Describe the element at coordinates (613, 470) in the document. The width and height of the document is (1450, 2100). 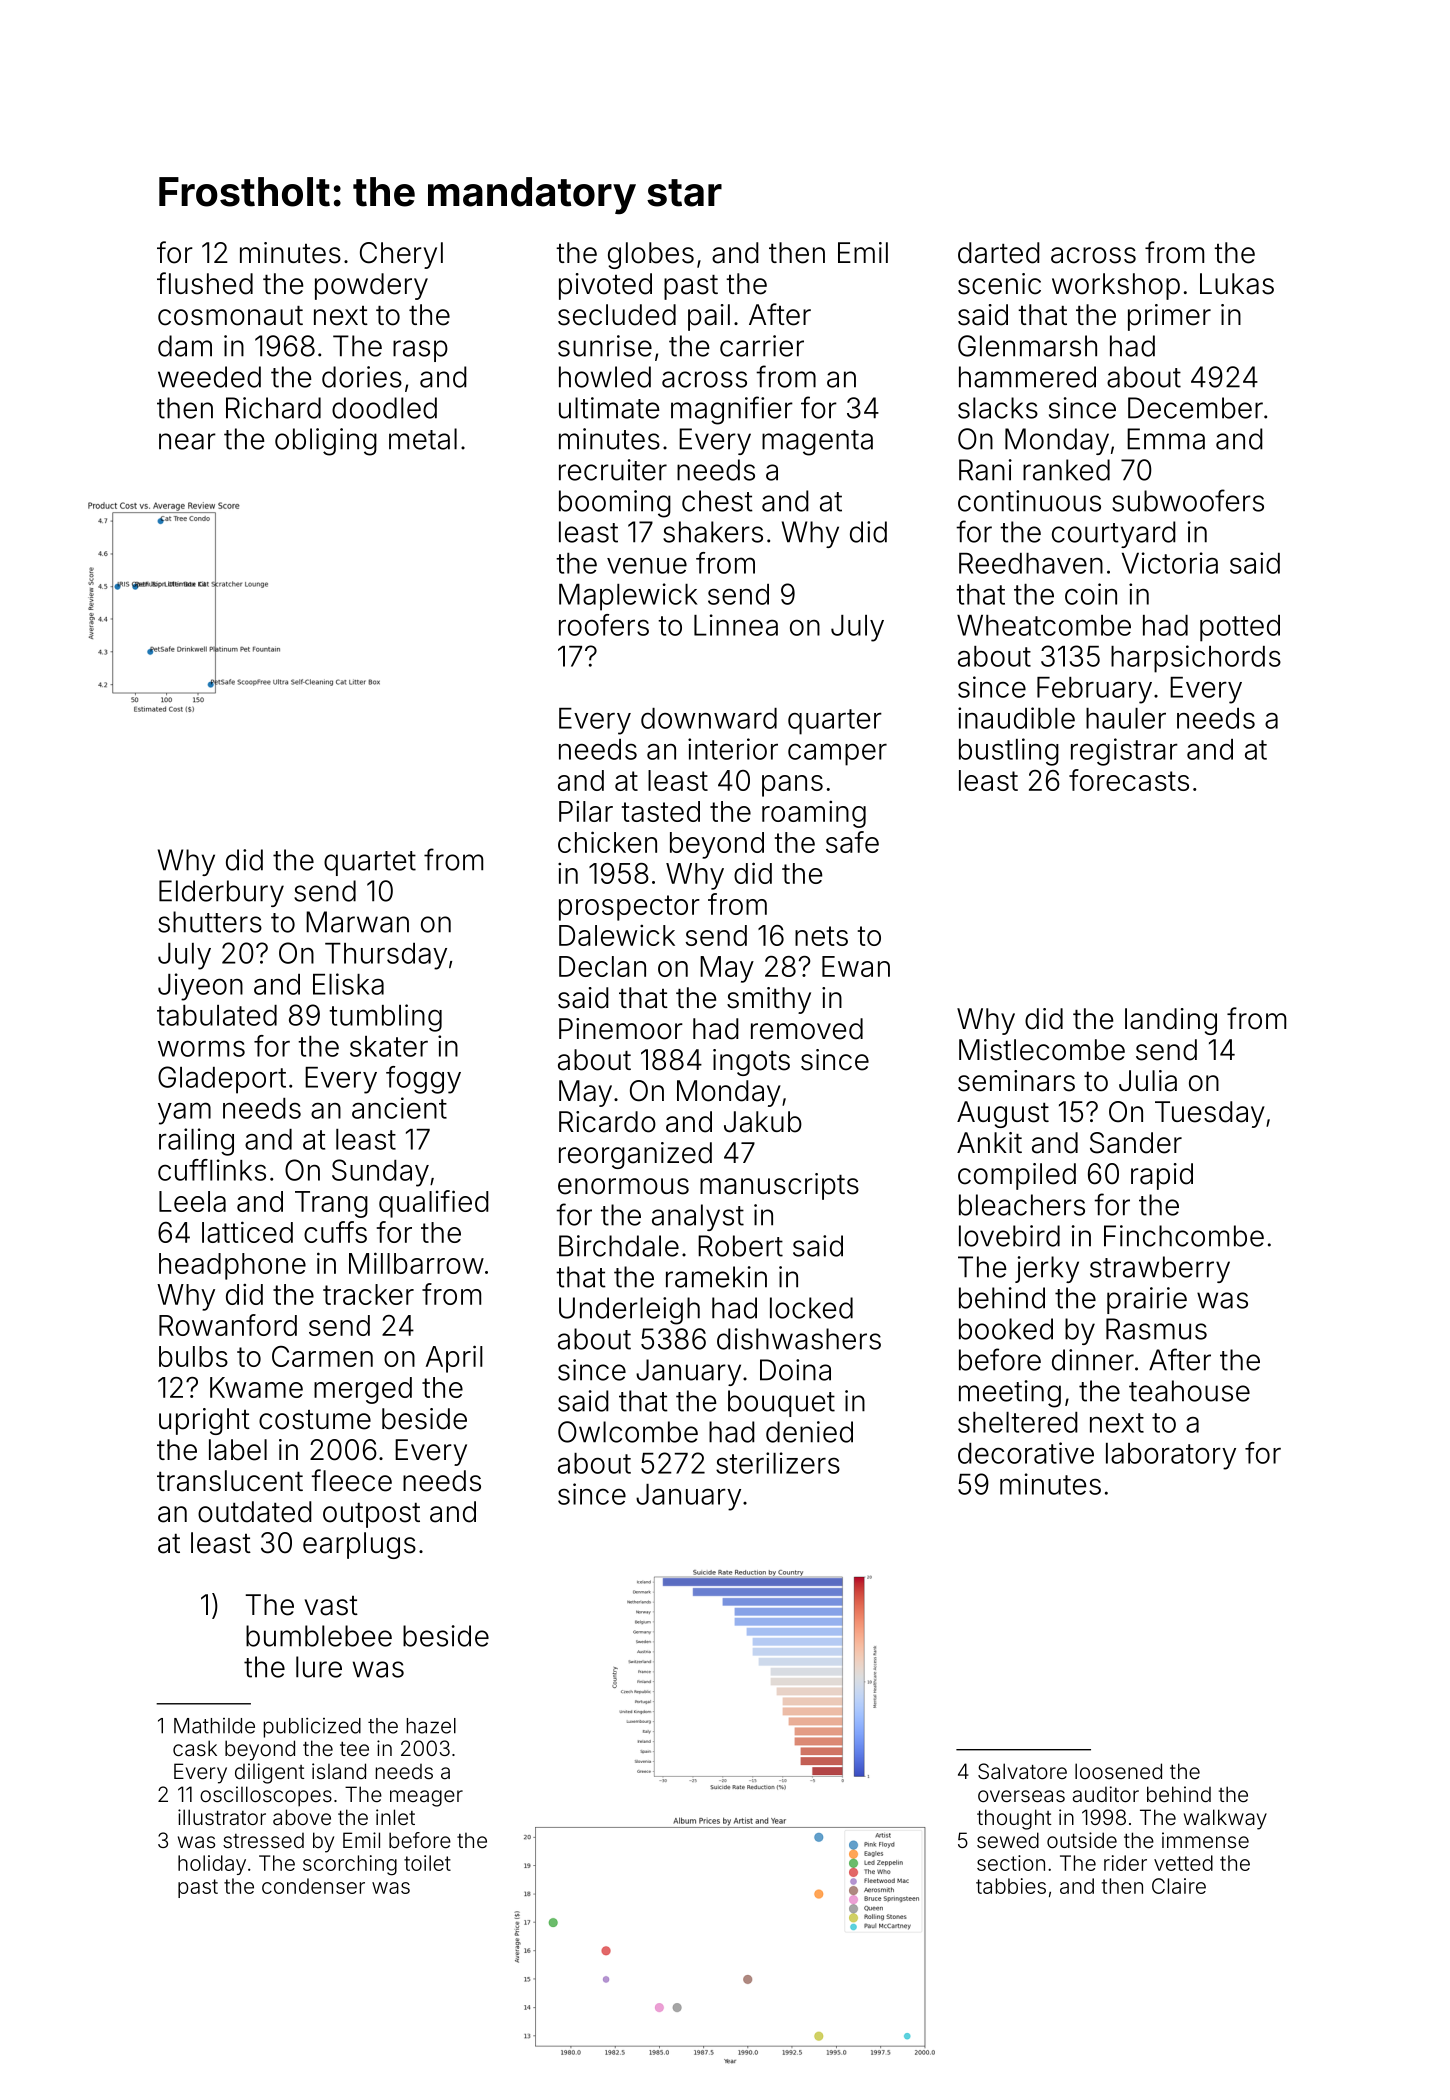
I see `recruiter` at that location.
